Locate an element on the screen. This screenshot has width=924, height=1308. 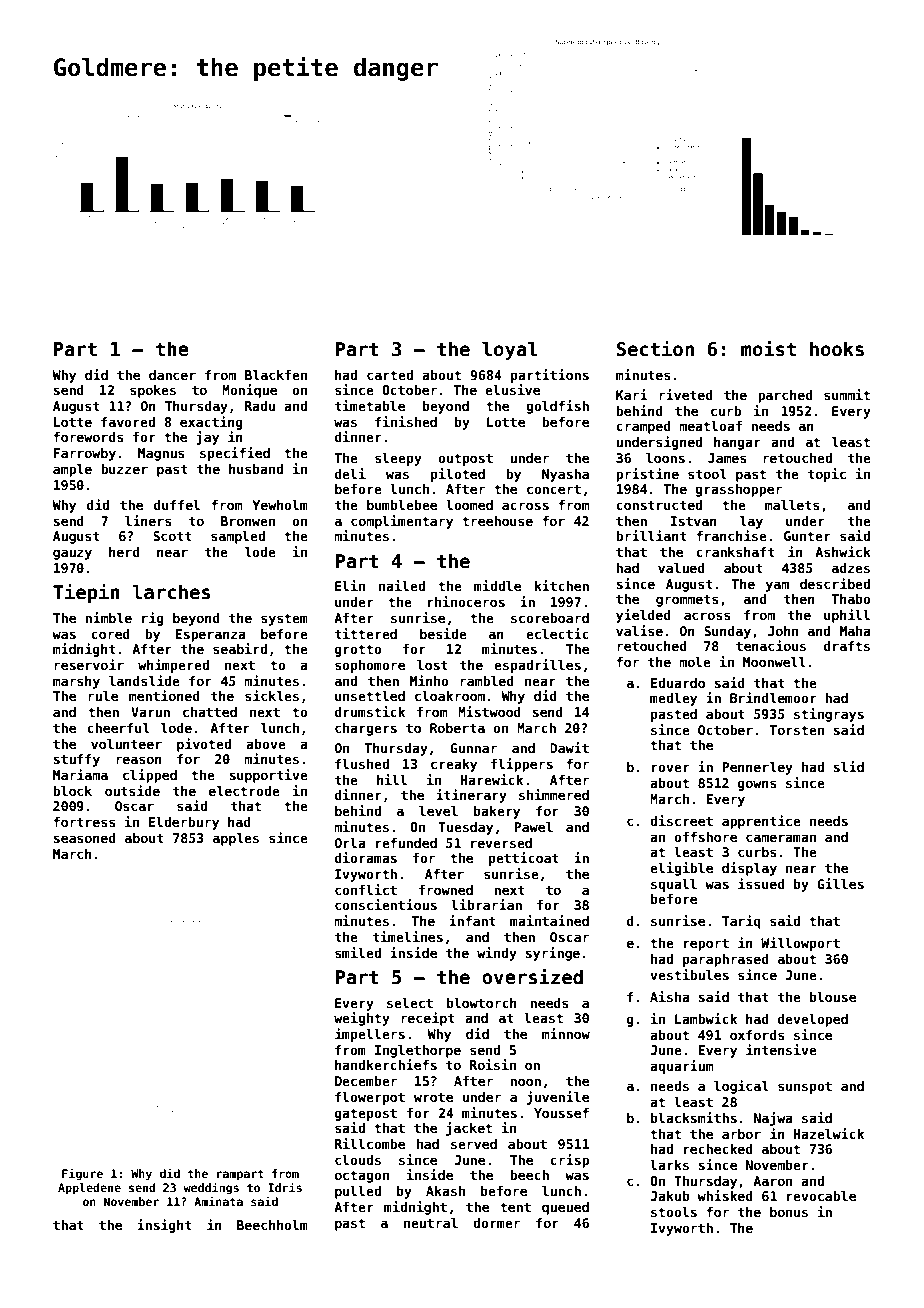
stingrays is located at coordinates (829, 715).
